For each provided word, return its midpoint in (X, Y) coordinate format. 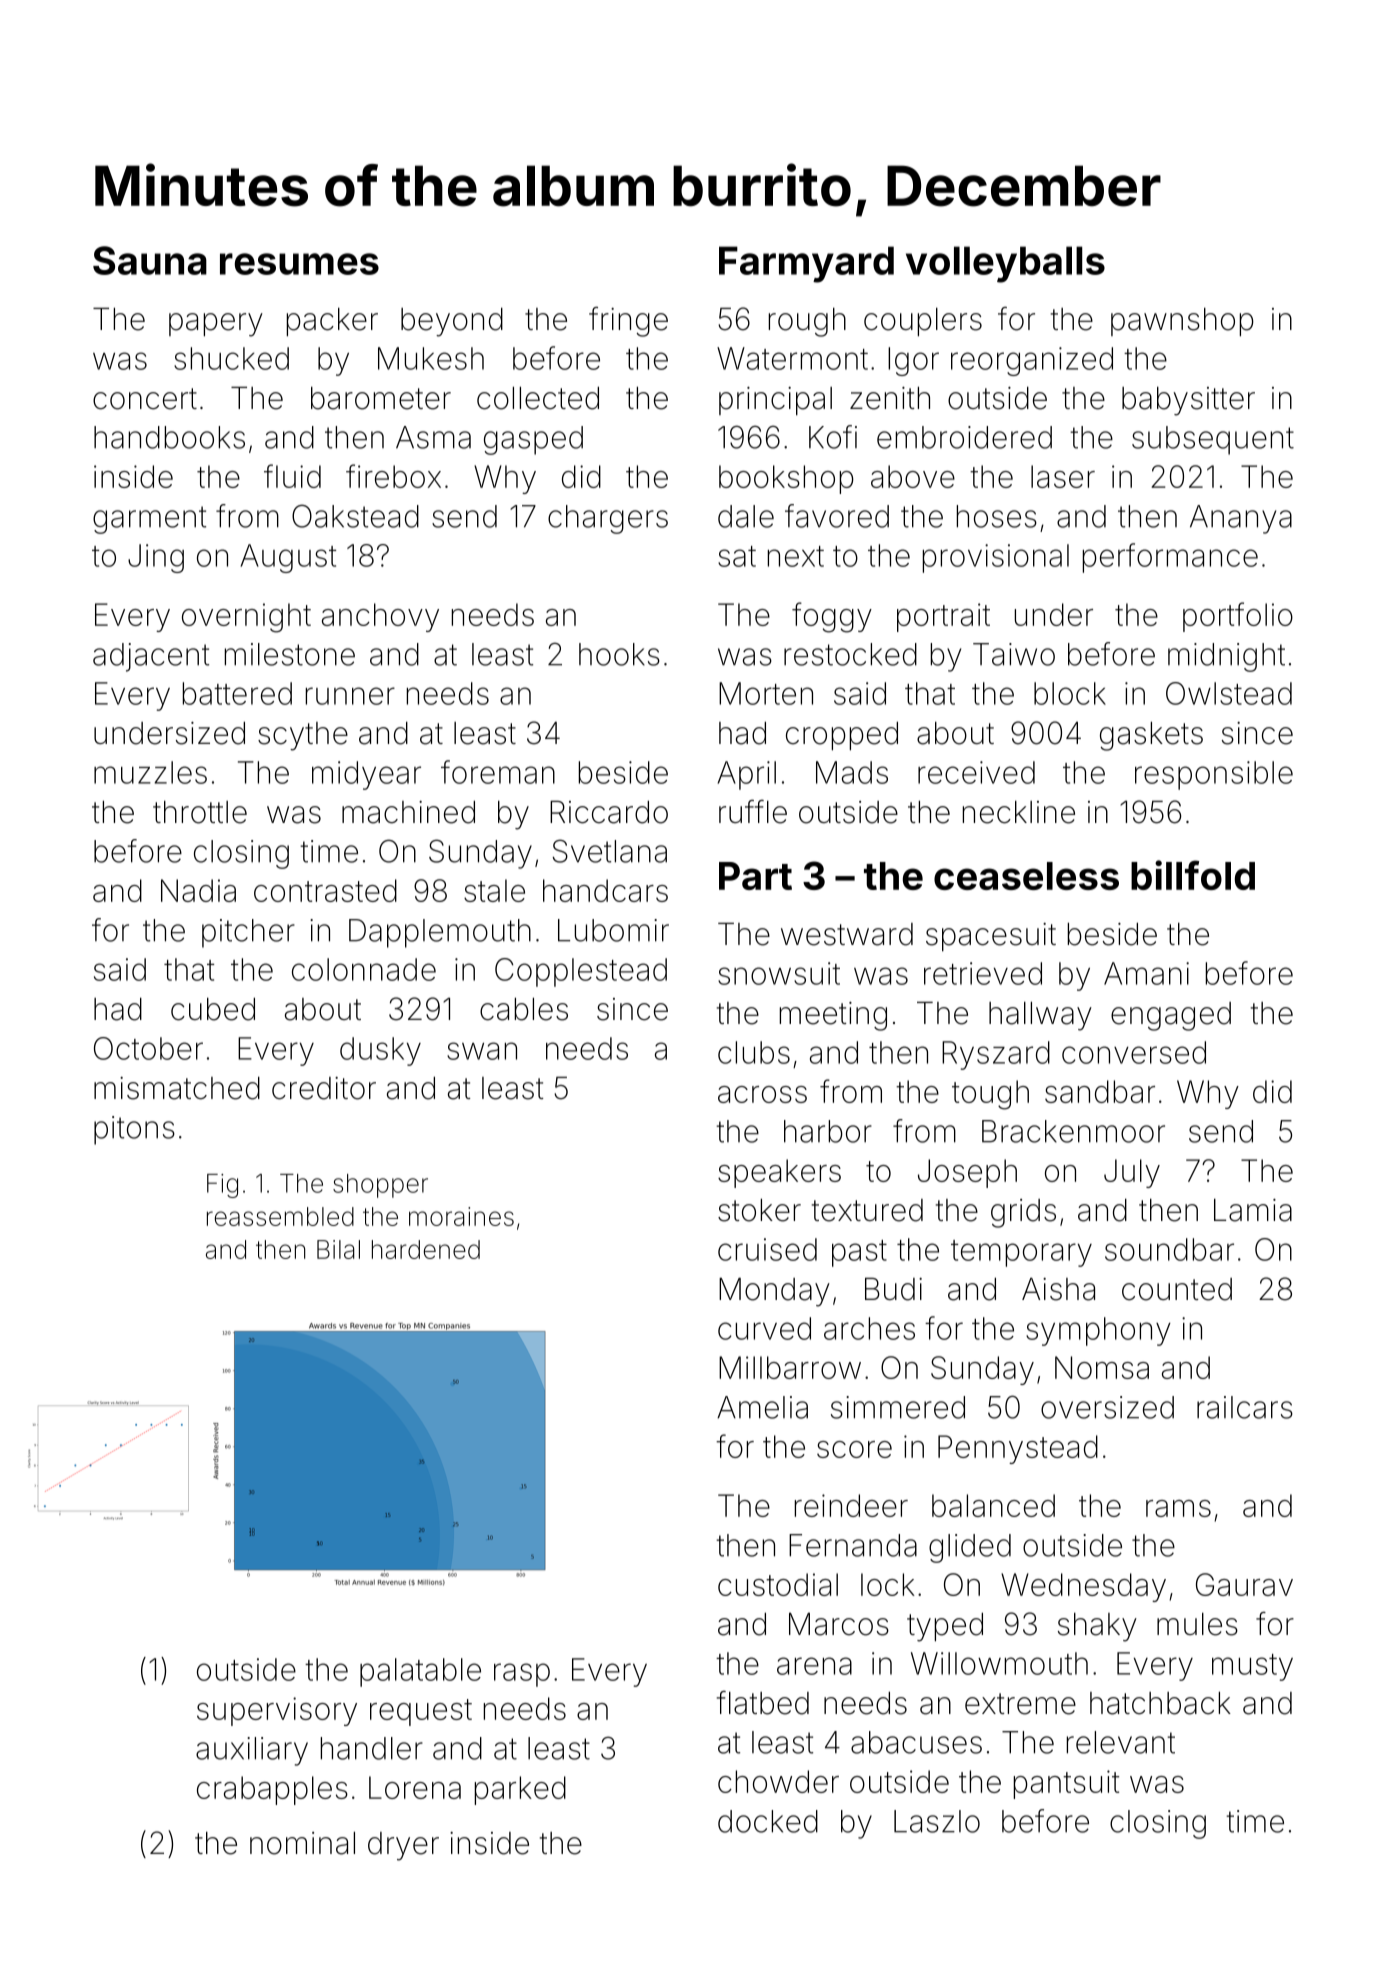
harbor (828, 1131)
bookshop (786, 479)
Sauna (150, 260)
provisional (996, 558)
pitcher (248, 933)
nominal (302, 1843)
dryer (403, 1846)
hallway (1040, 1016)
